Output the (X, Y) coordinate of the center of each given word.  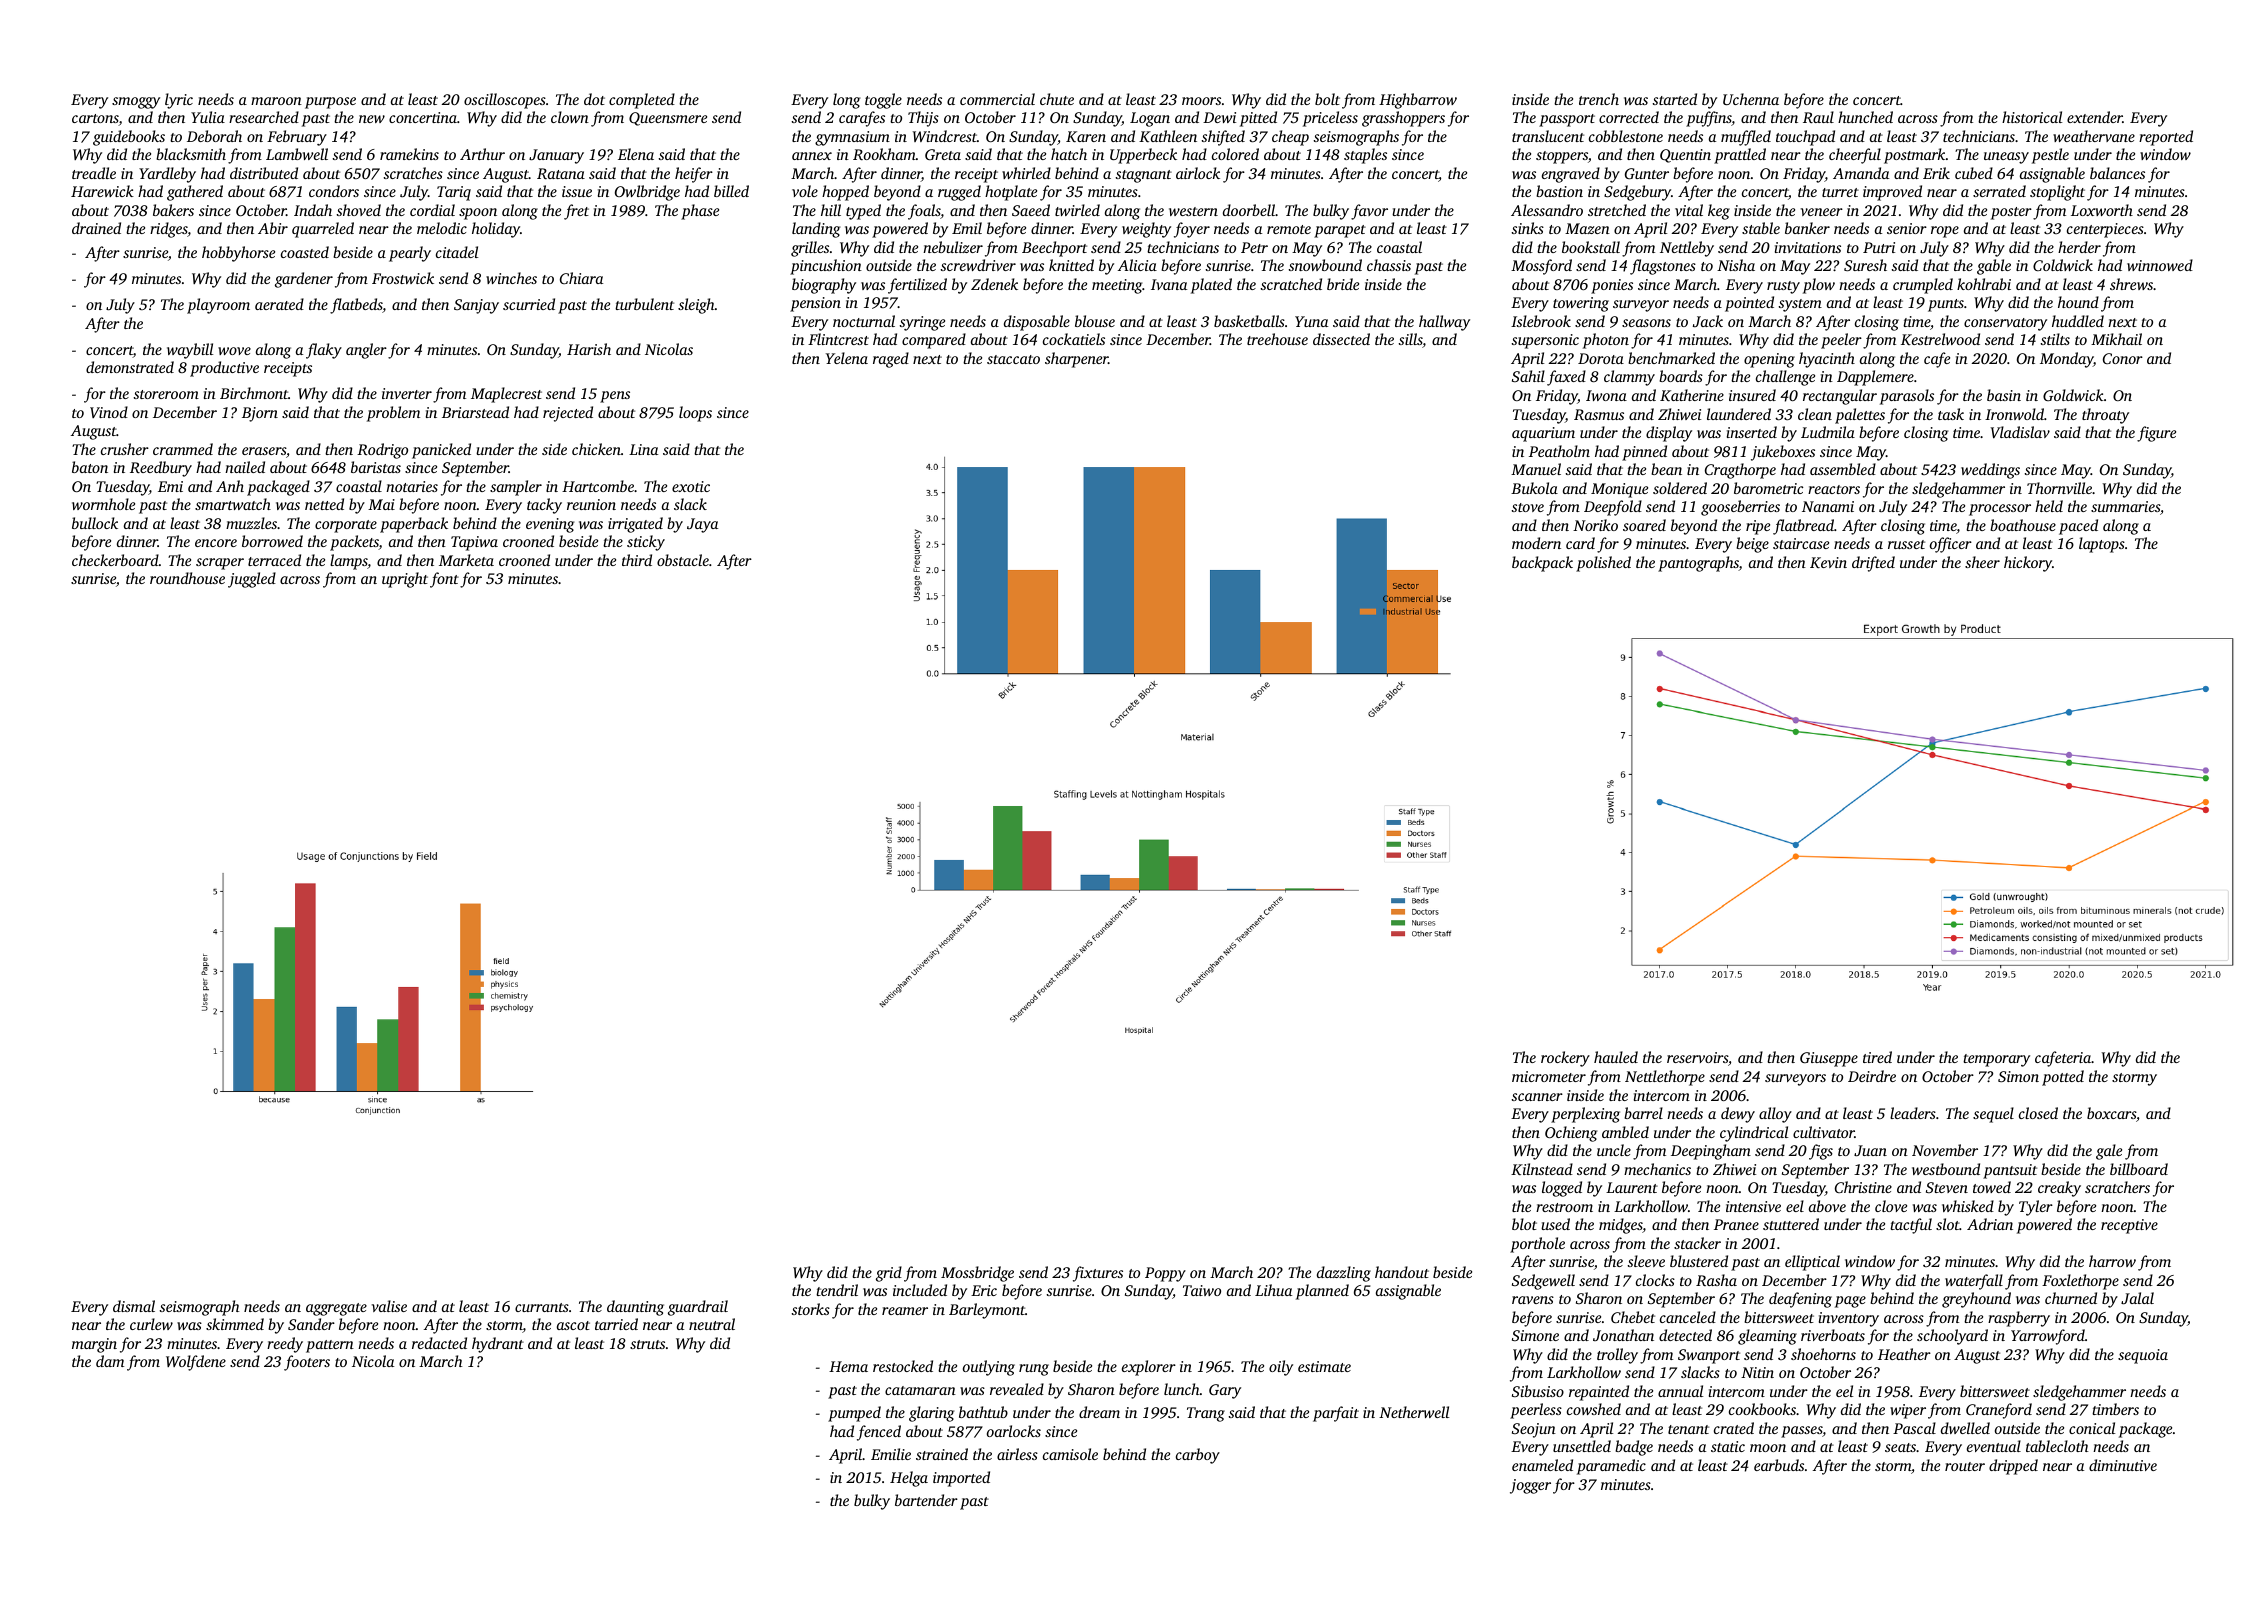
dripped (2013, 1467)
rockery (1565, 1059)
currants (542, 1307)
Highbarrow (1418, 101)
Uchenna (1751, 99)
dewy (1738, 1115)
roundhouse (187, 578)
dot (594, 99)
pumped (854, 1414)
